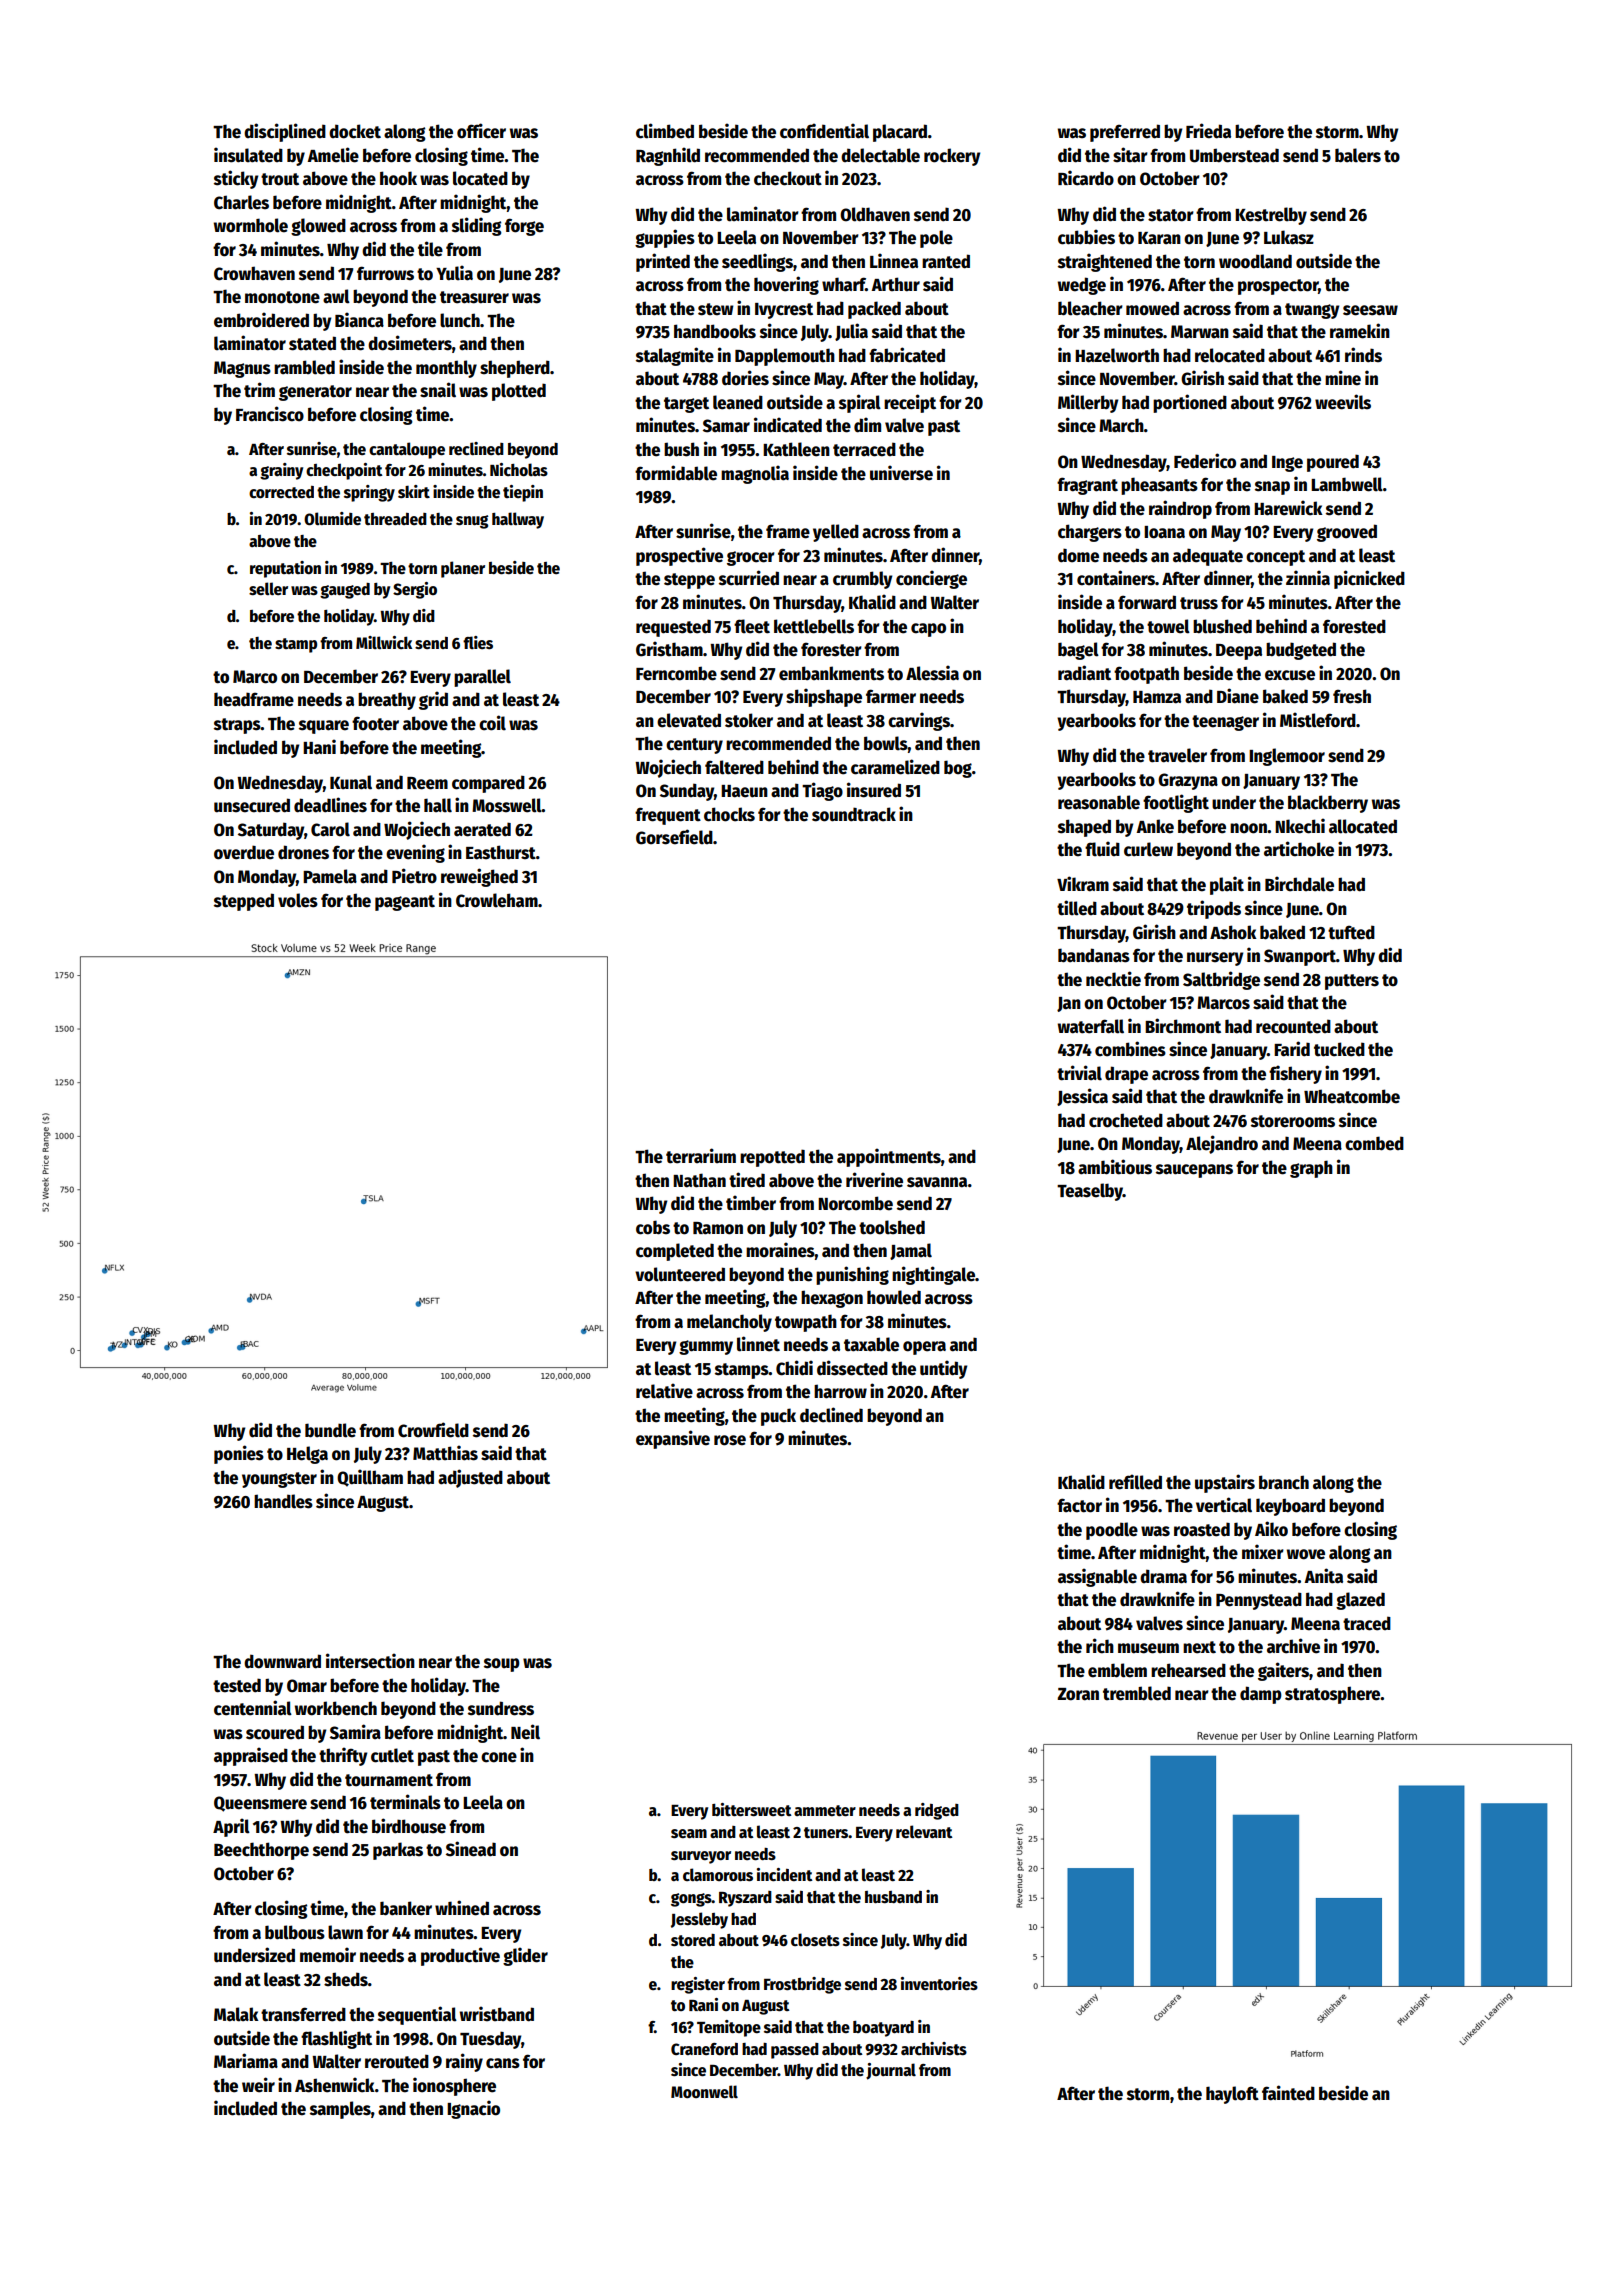 Image resolution: width=1620 pixels, height=2292 pixels. I want to click on prospective, so click(679, 556).
